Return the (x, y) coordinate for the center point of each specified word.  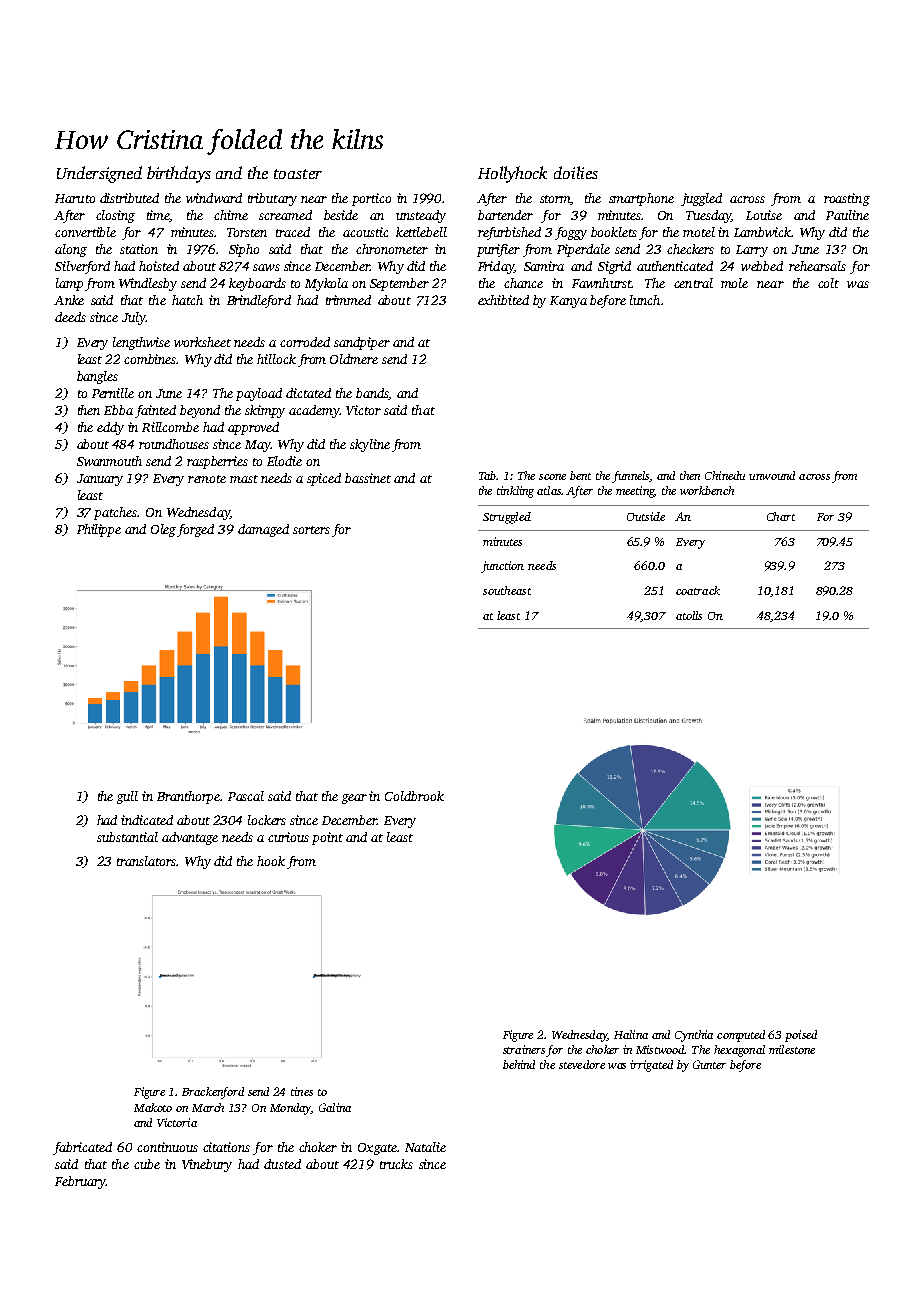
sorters (311, 530)
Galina (335, 1107)
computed (741, 1036)
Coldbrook (414, 796)
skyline (370, 445)
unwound (772, 475)
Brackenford (213, 1093)
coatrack (698, 590)
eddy (110, 428)
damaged (263, 530)
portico (371, 199)
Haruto (75, 198)
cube (147, 1164)
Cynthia (694, 1036)
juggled (701, 199)
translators (146, 861)
